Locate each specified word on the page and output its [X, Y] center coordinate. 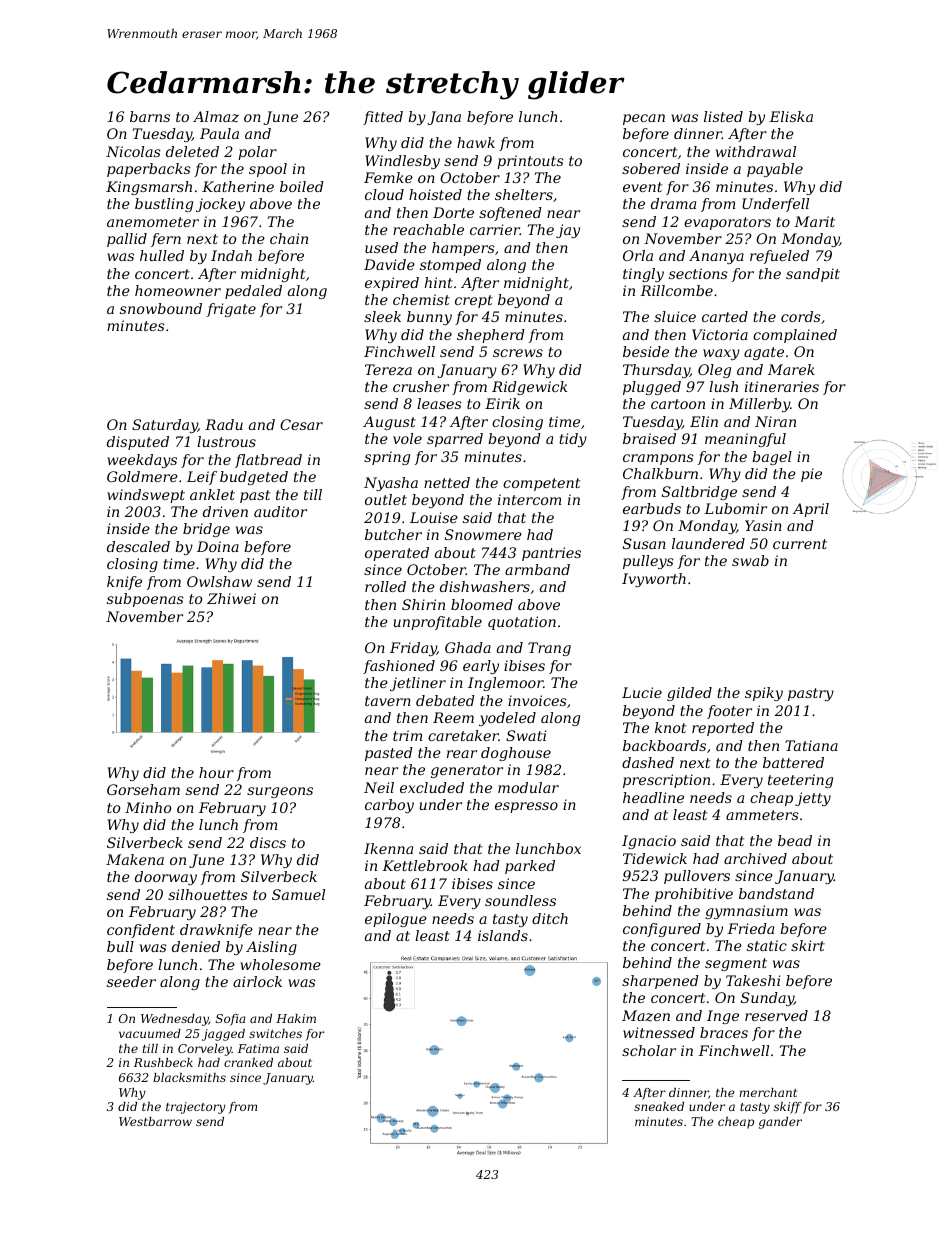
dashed [648, 762]
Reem [453, 717]
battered [793, 762]
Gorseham [143, 789]
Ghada [468, 647]
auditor [280, 511]
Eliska [791, 116]
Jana [444, 118]
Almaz [216, 117]
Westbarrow [155, 1121]
